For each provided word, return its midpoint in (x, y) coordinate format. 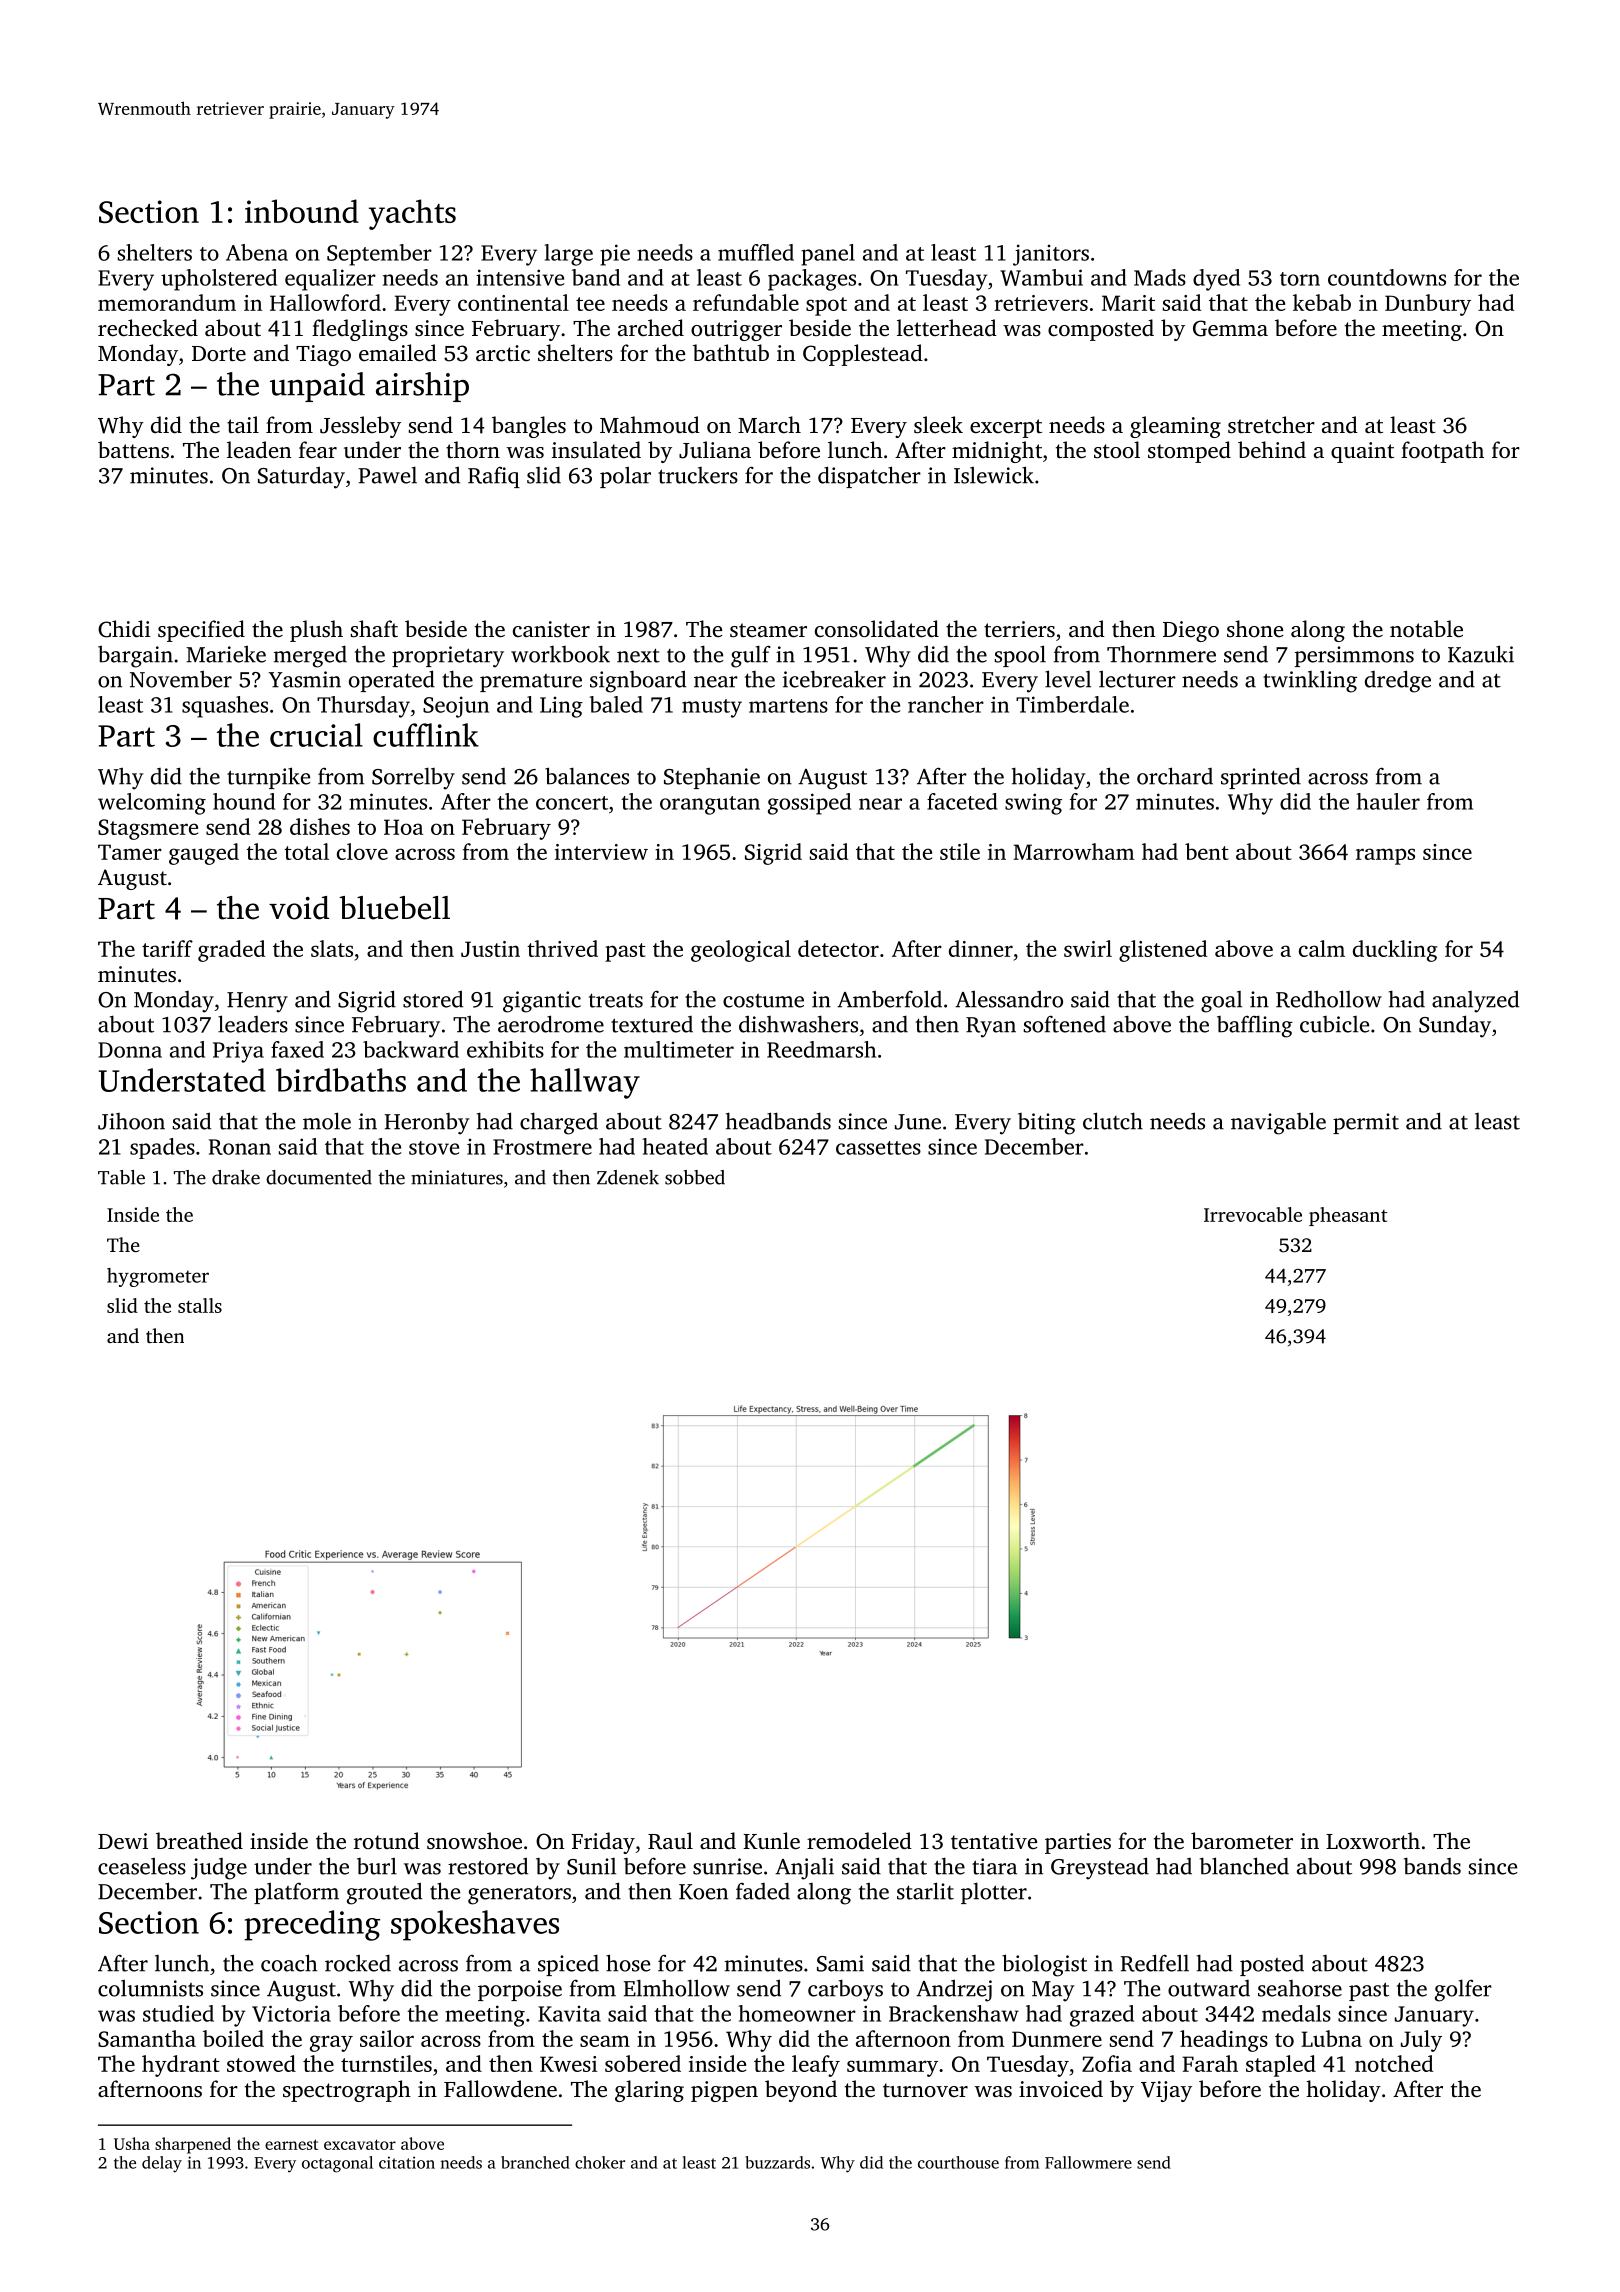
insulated (596, 449)
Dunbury (1428, 305)
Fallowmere (1088, 2162)
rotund (387, 1841)
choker (600, 2162)
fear (318, 450)
